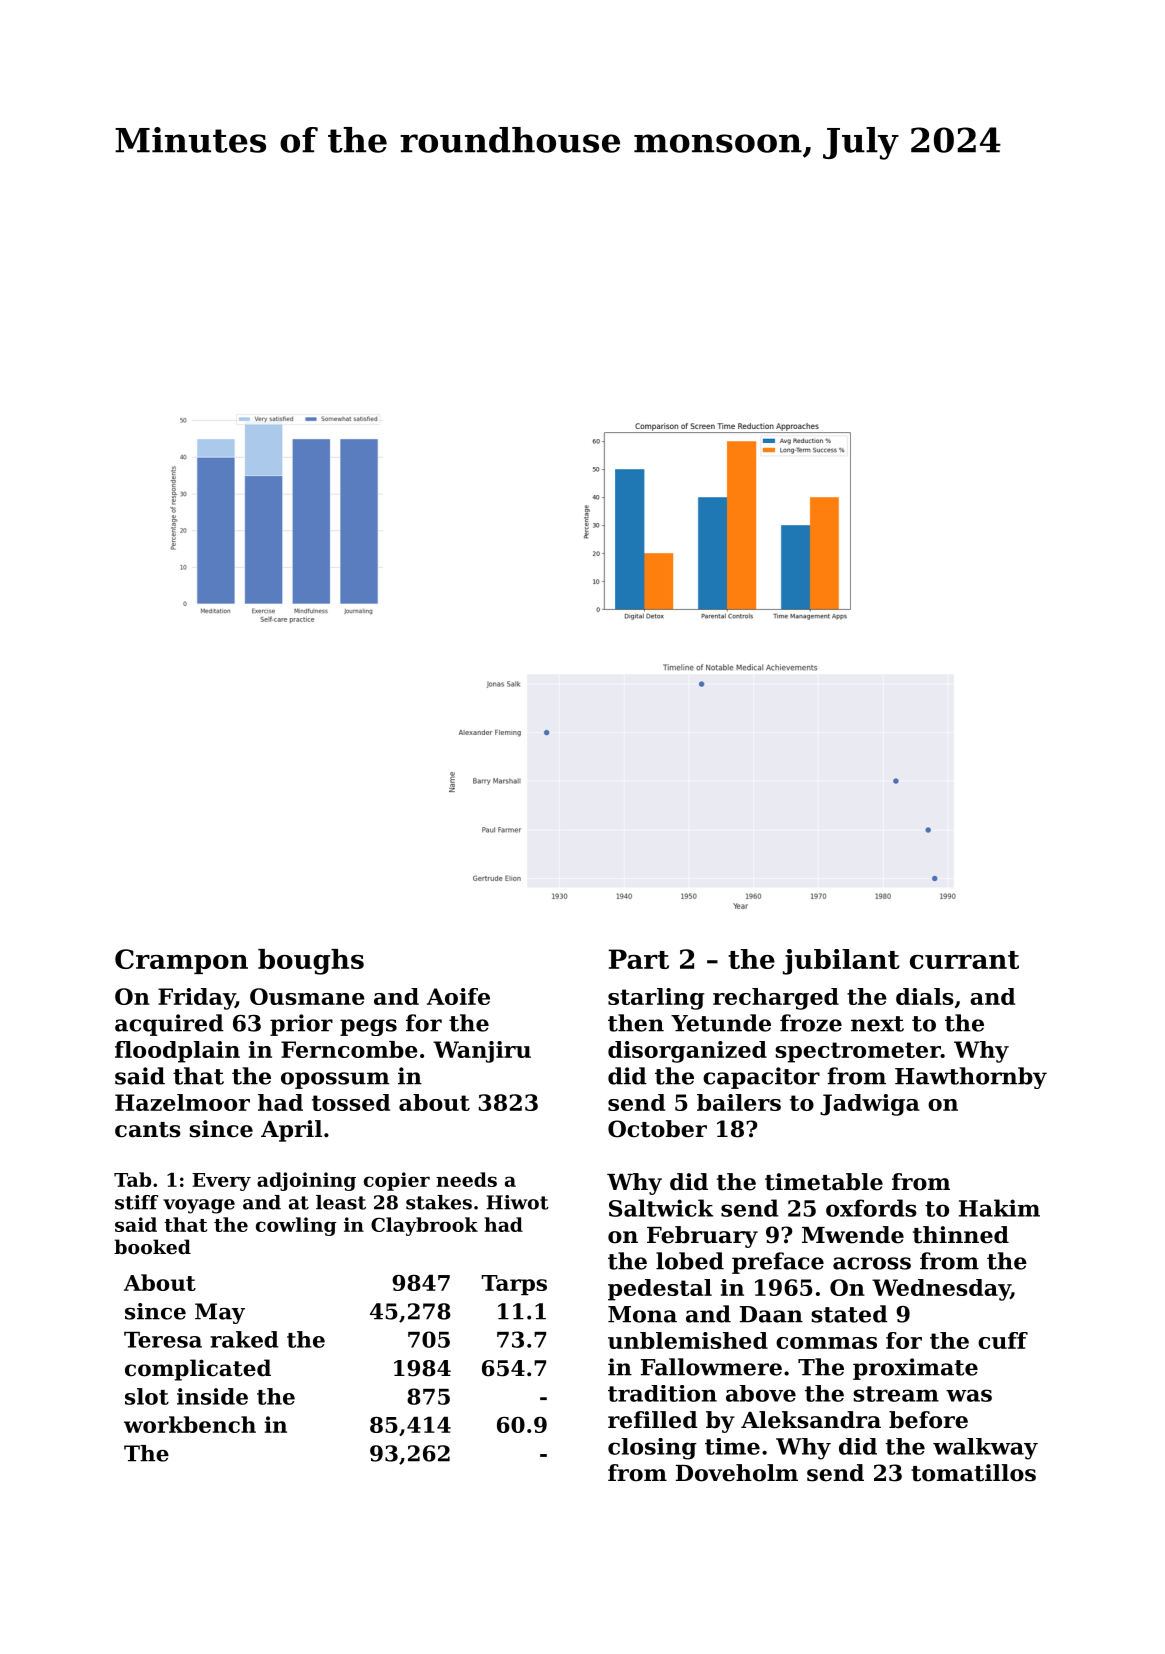 This screenshot has width=1165, height=1654. I want to click on currant, so click(964, 960).
